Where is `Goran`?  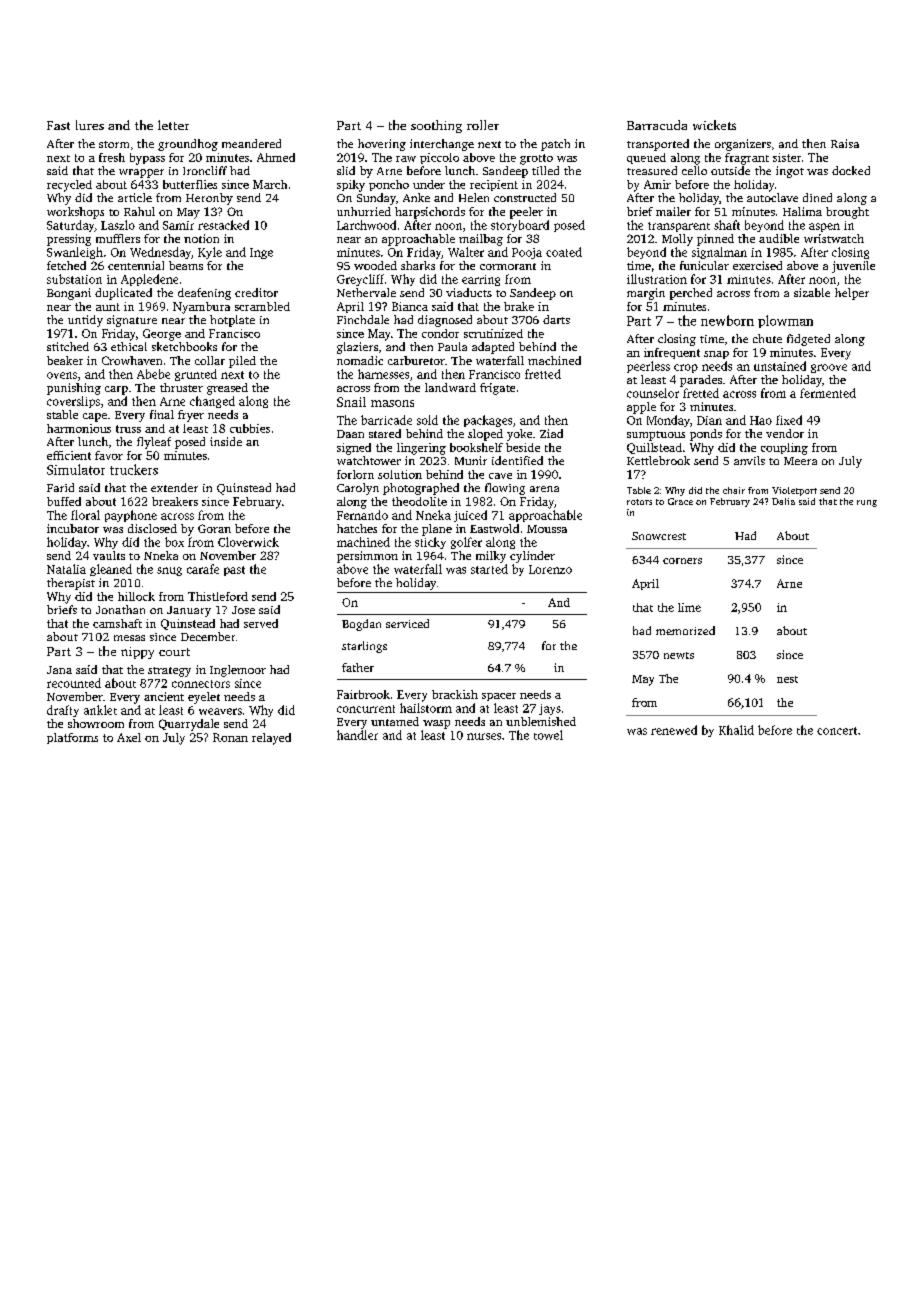
Goran is located at coordinates (214, 528).
